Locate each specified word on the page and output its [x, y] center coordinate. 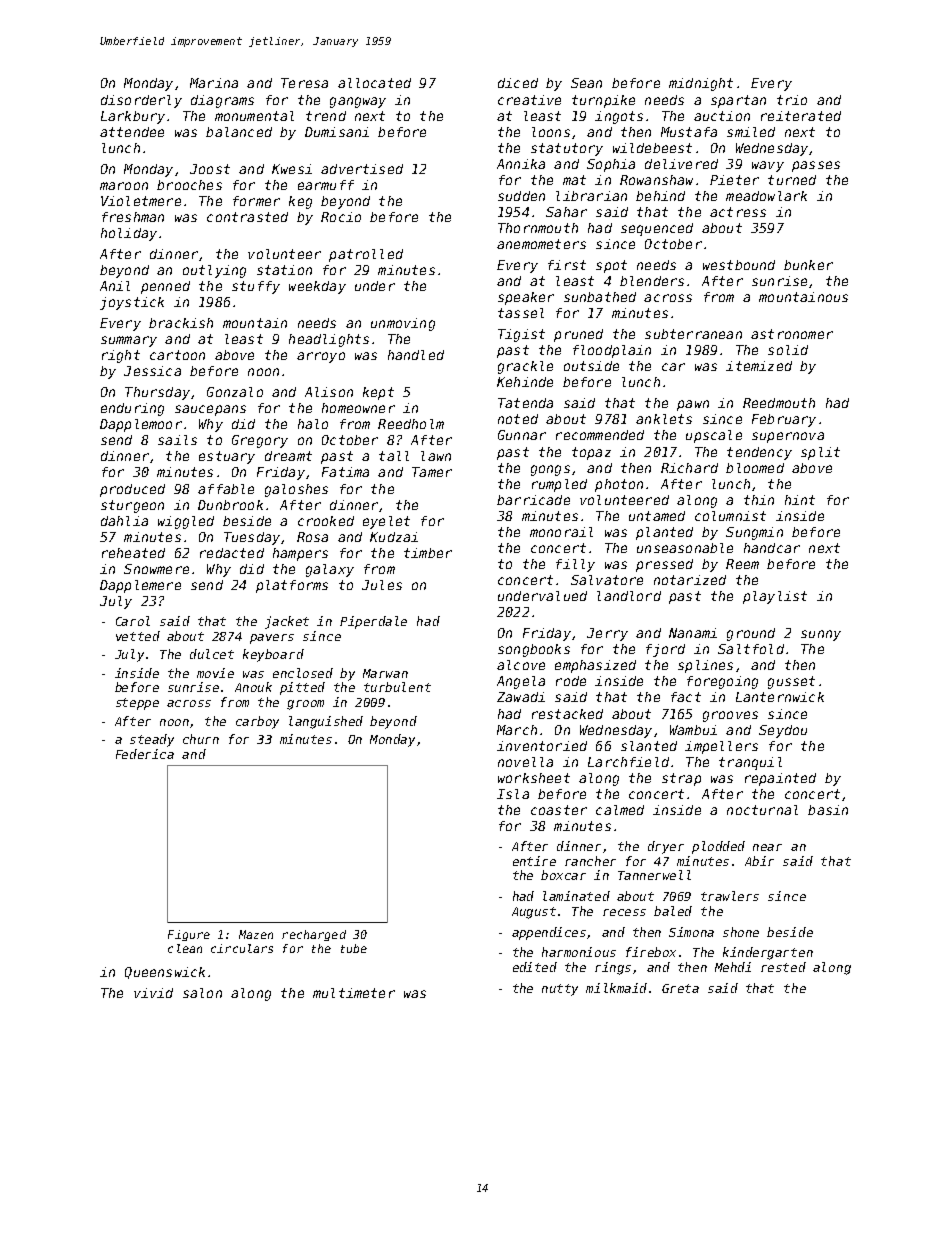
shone [741, 932]
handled [416, 355]
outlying [214, 271]
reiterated [801, 116]
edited [535, 967]
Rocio [341, 217]
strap [681, 779]
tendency [759, 453]
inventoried [542, 746]
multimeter [354, 993]
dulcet [212, 654]
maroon [124, 186]
